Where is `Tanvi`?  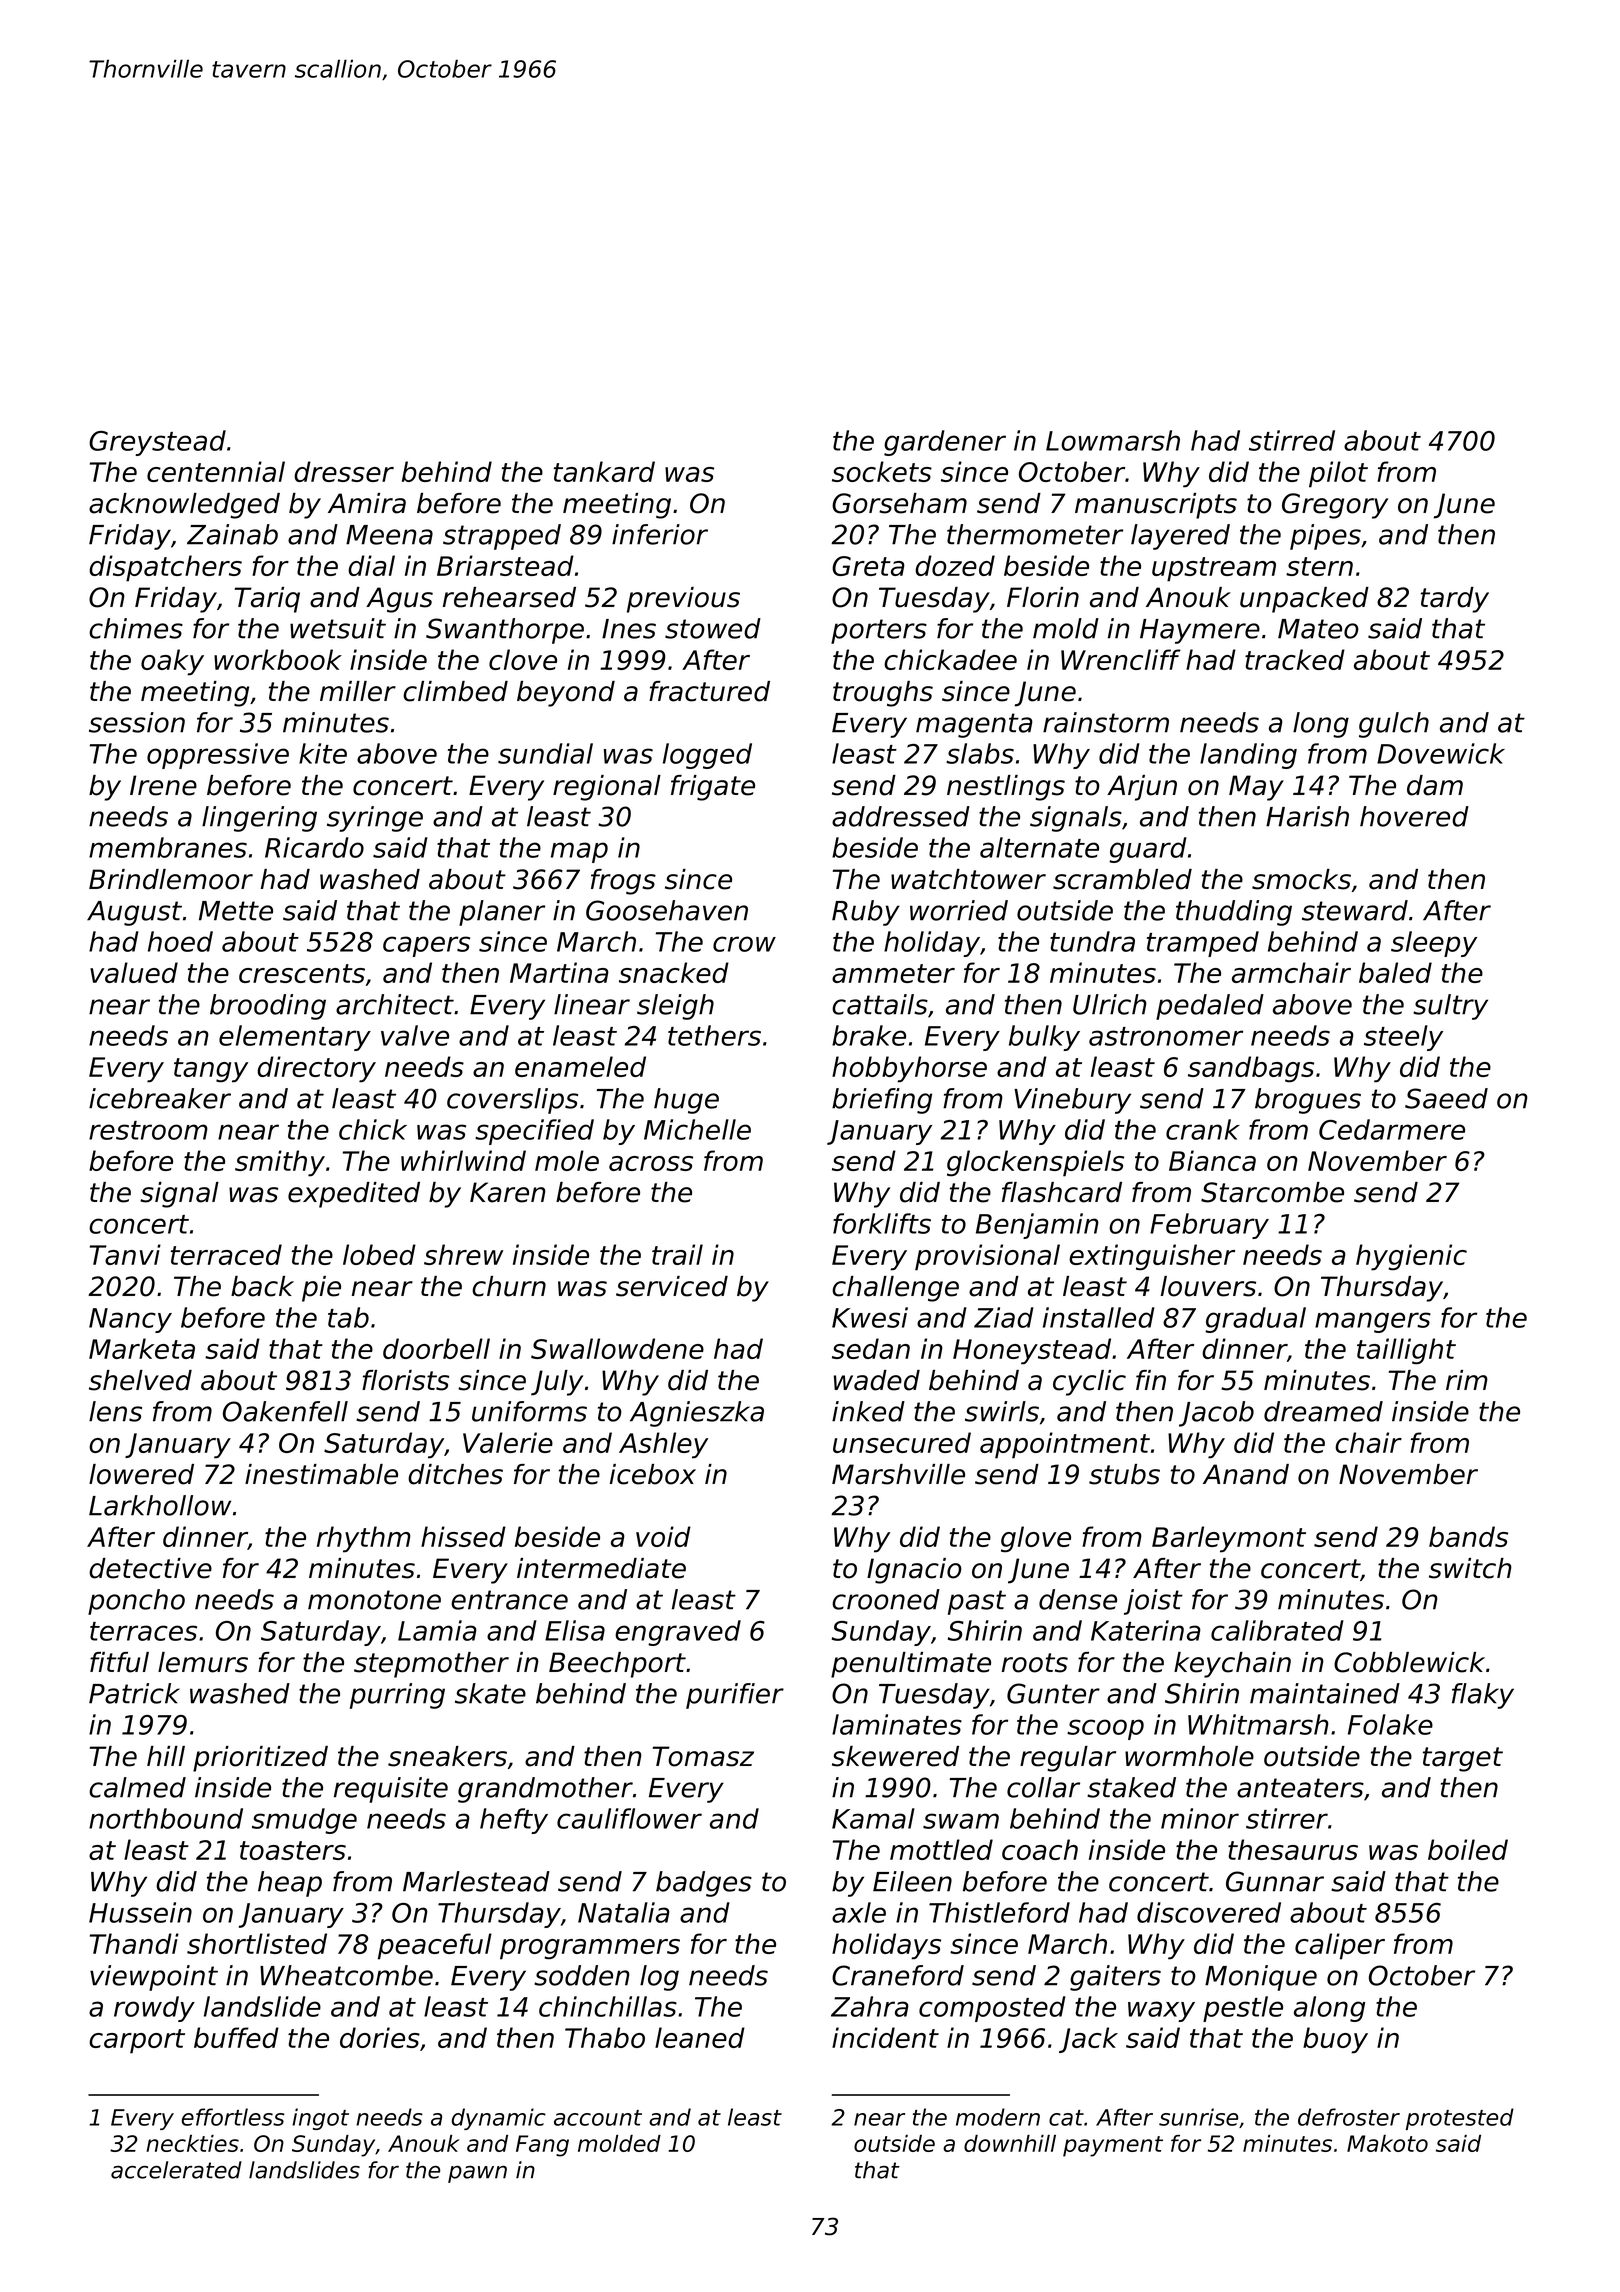 Tanvi is located at coordinates (125, 1254).
